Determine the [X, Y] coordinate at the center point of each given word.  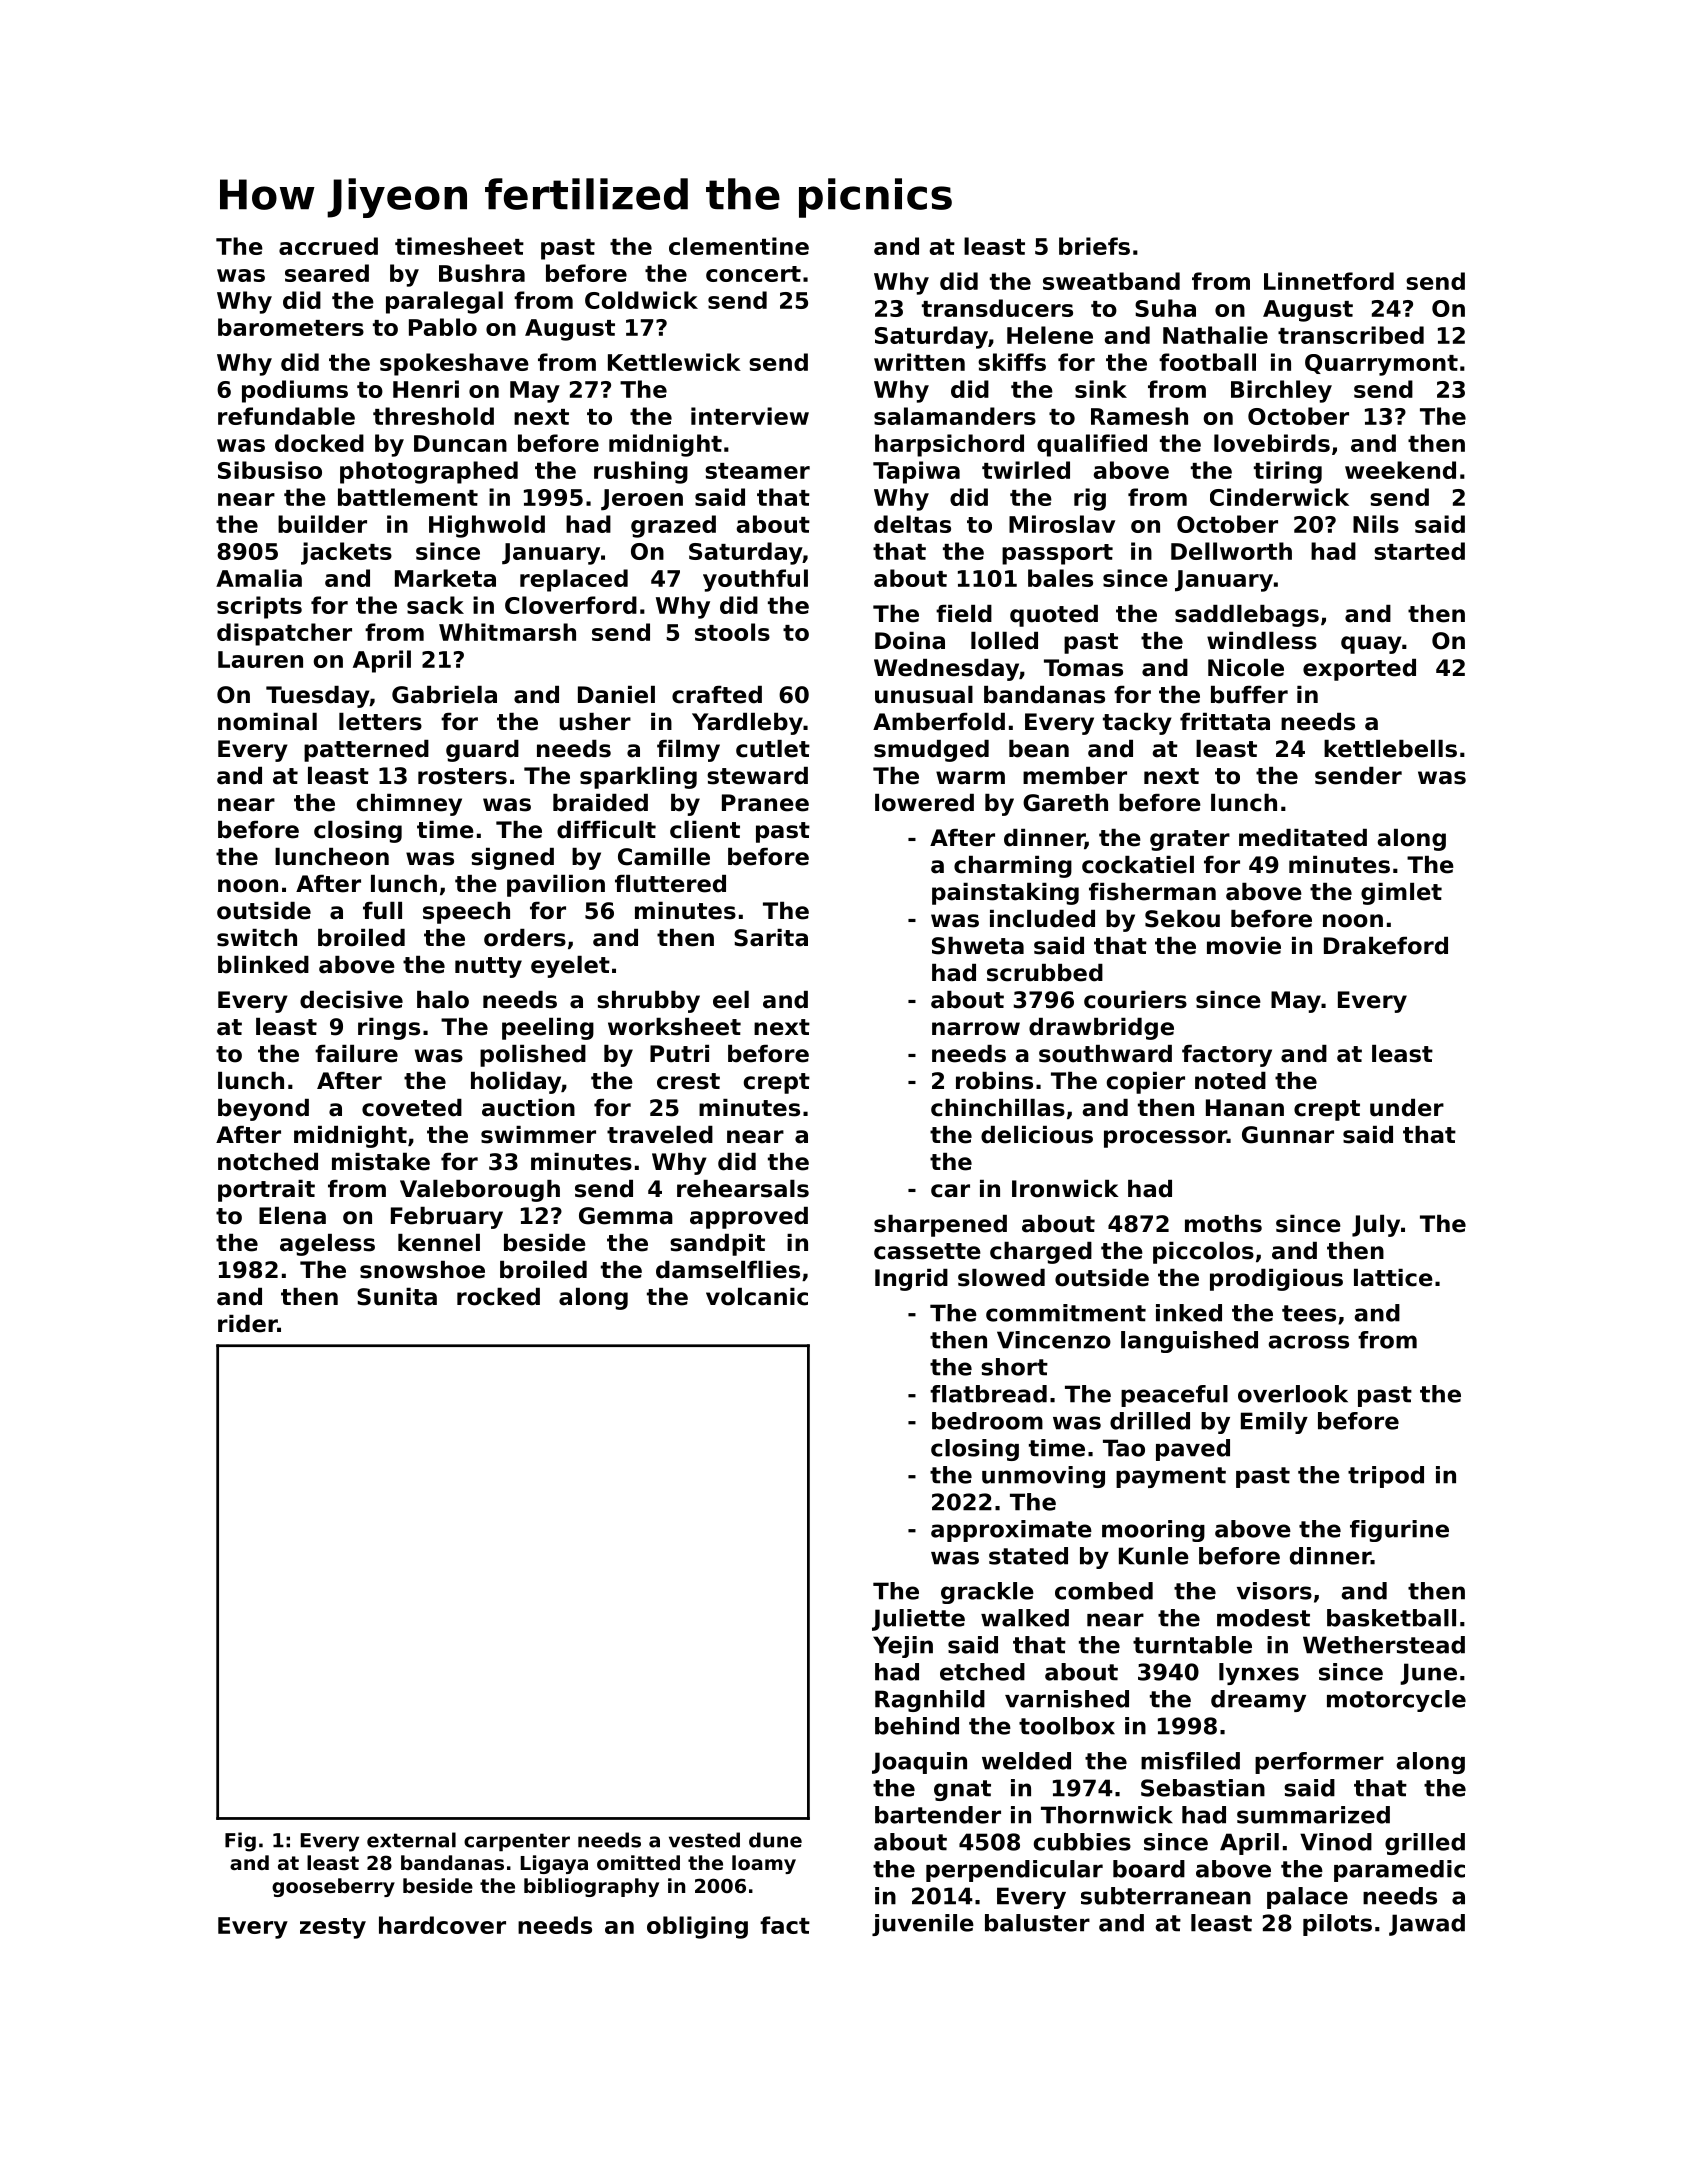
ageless [327, 1245]
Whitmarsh [507, 632]
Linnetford [1329, 281]
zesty [333, 1928]
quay [1371, 645]
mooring [1153, 1531]
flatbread [988, 1394]
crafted [717, 695]
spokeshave [454, 364]
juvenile [923, 1925]
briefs [1094, 246]
